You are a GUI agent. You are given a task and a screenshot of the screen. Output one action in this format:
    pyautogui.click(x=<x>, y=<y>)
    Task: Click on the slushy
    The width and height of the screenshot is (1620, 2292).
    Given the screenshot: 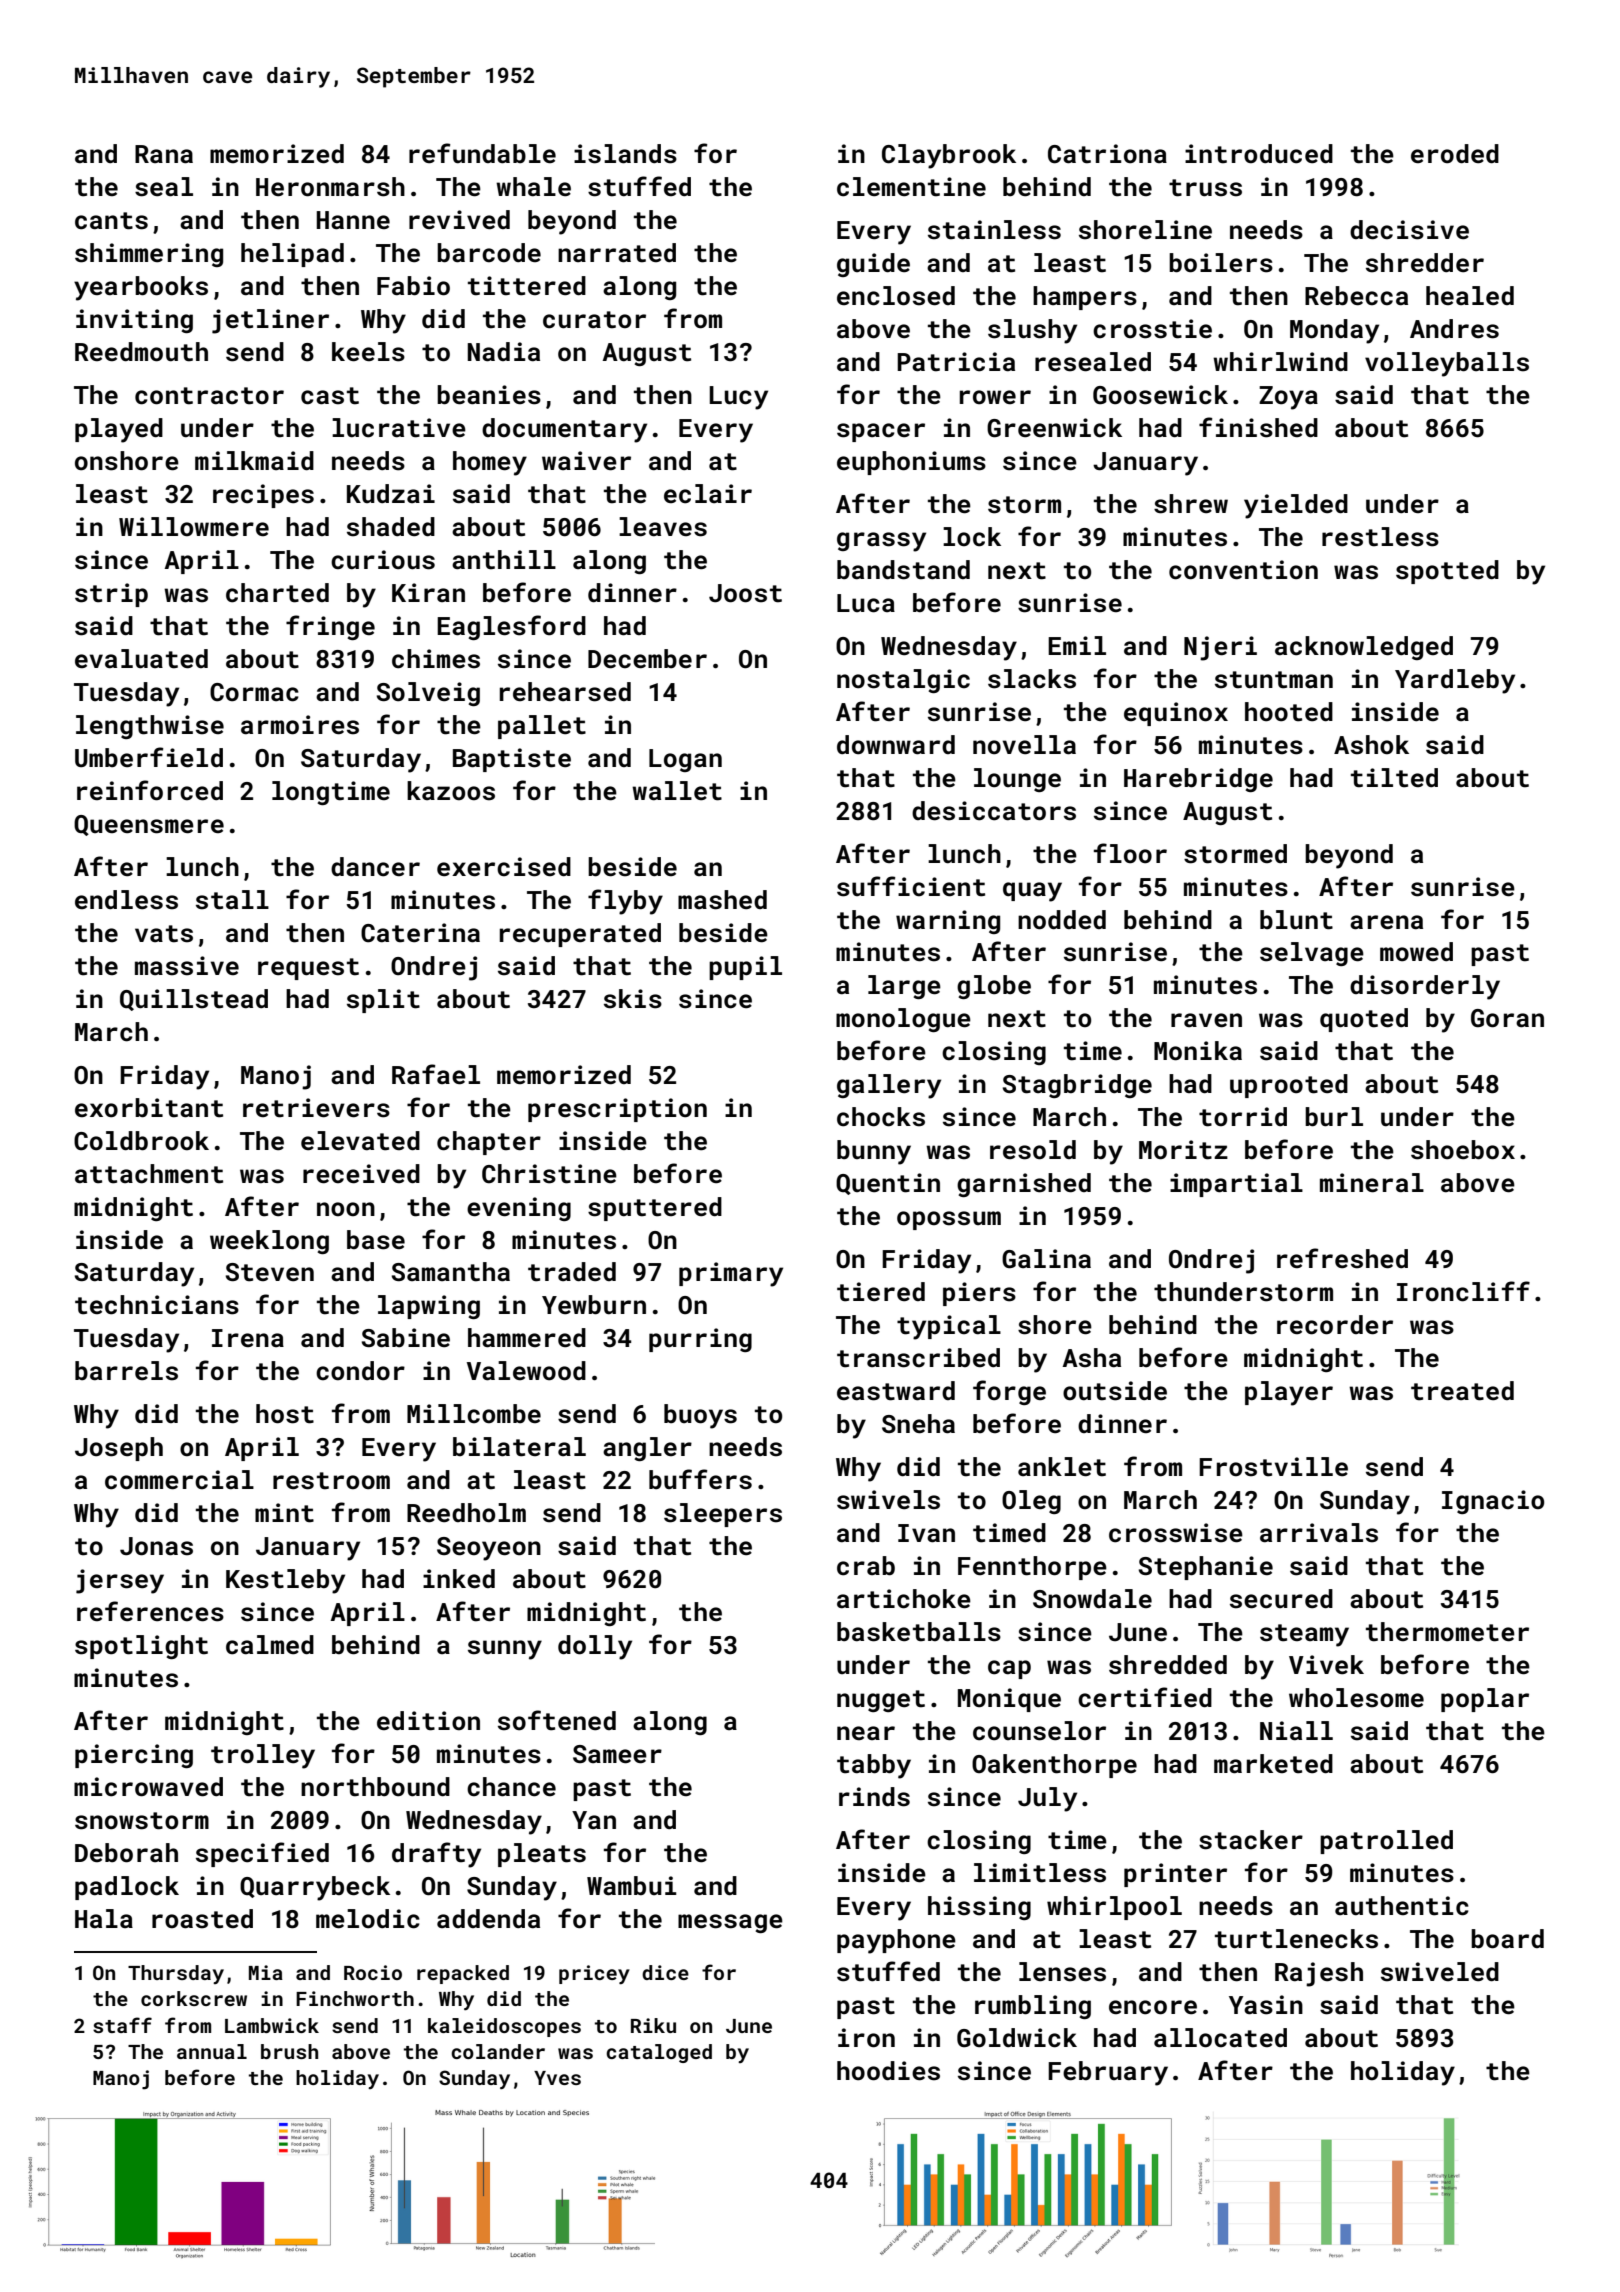 What is the action you would take?
    pyautogui.click(x=1032, y=331)
